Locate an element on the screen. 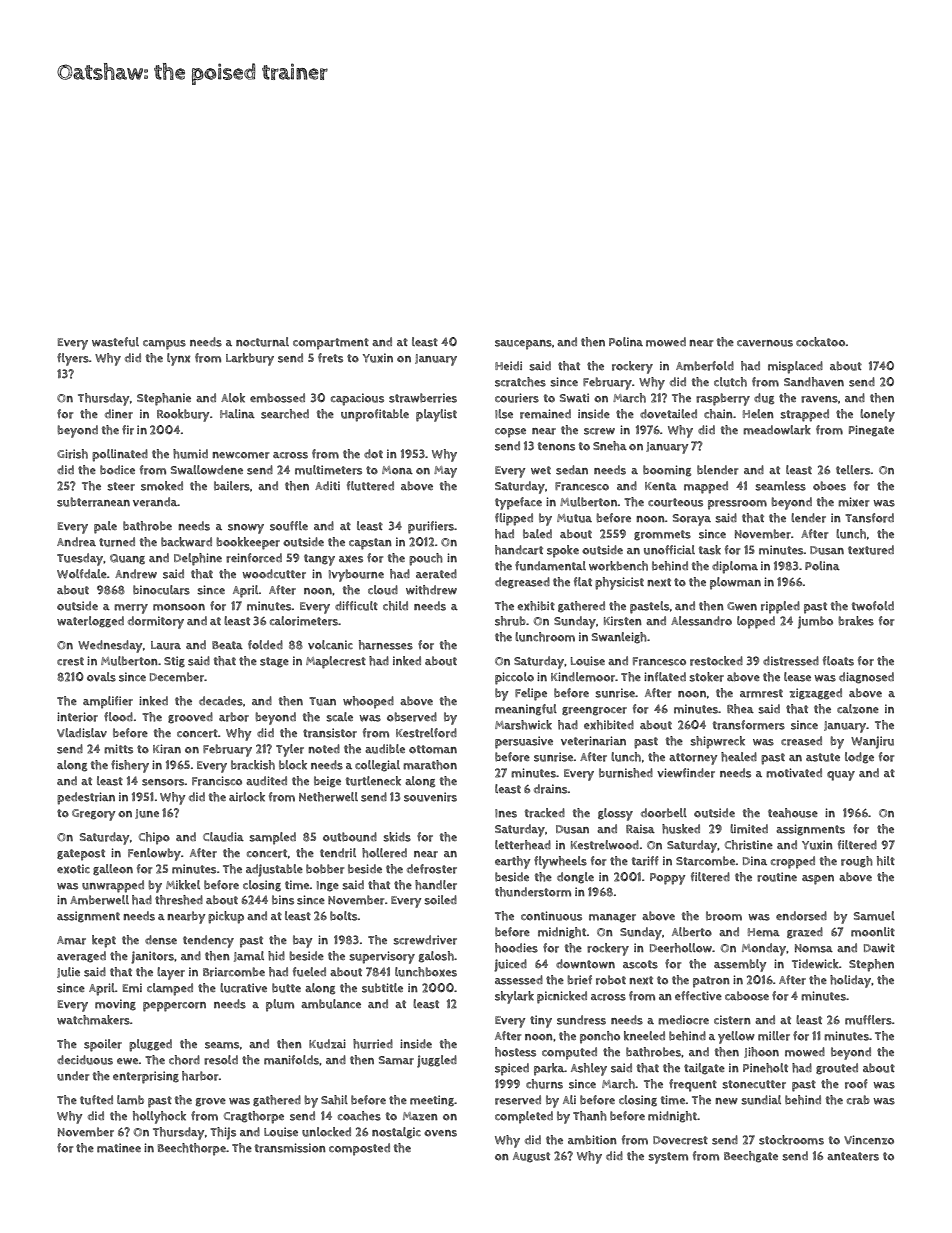  Thijs is located at coordinates (223, 1133).
